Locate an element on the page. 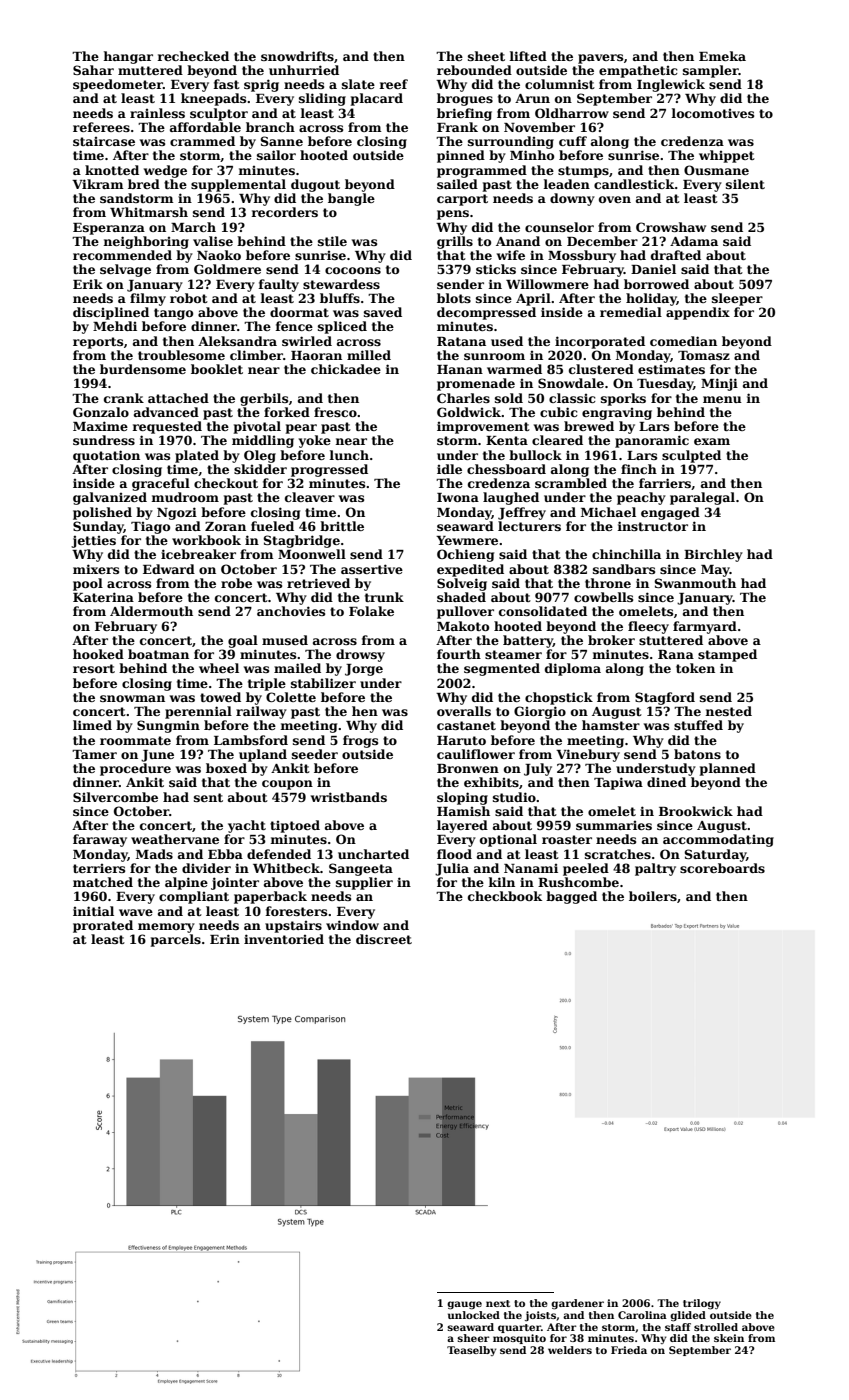 This page has width=849, height=1400. faraway is located at coordinates (100, 840).
